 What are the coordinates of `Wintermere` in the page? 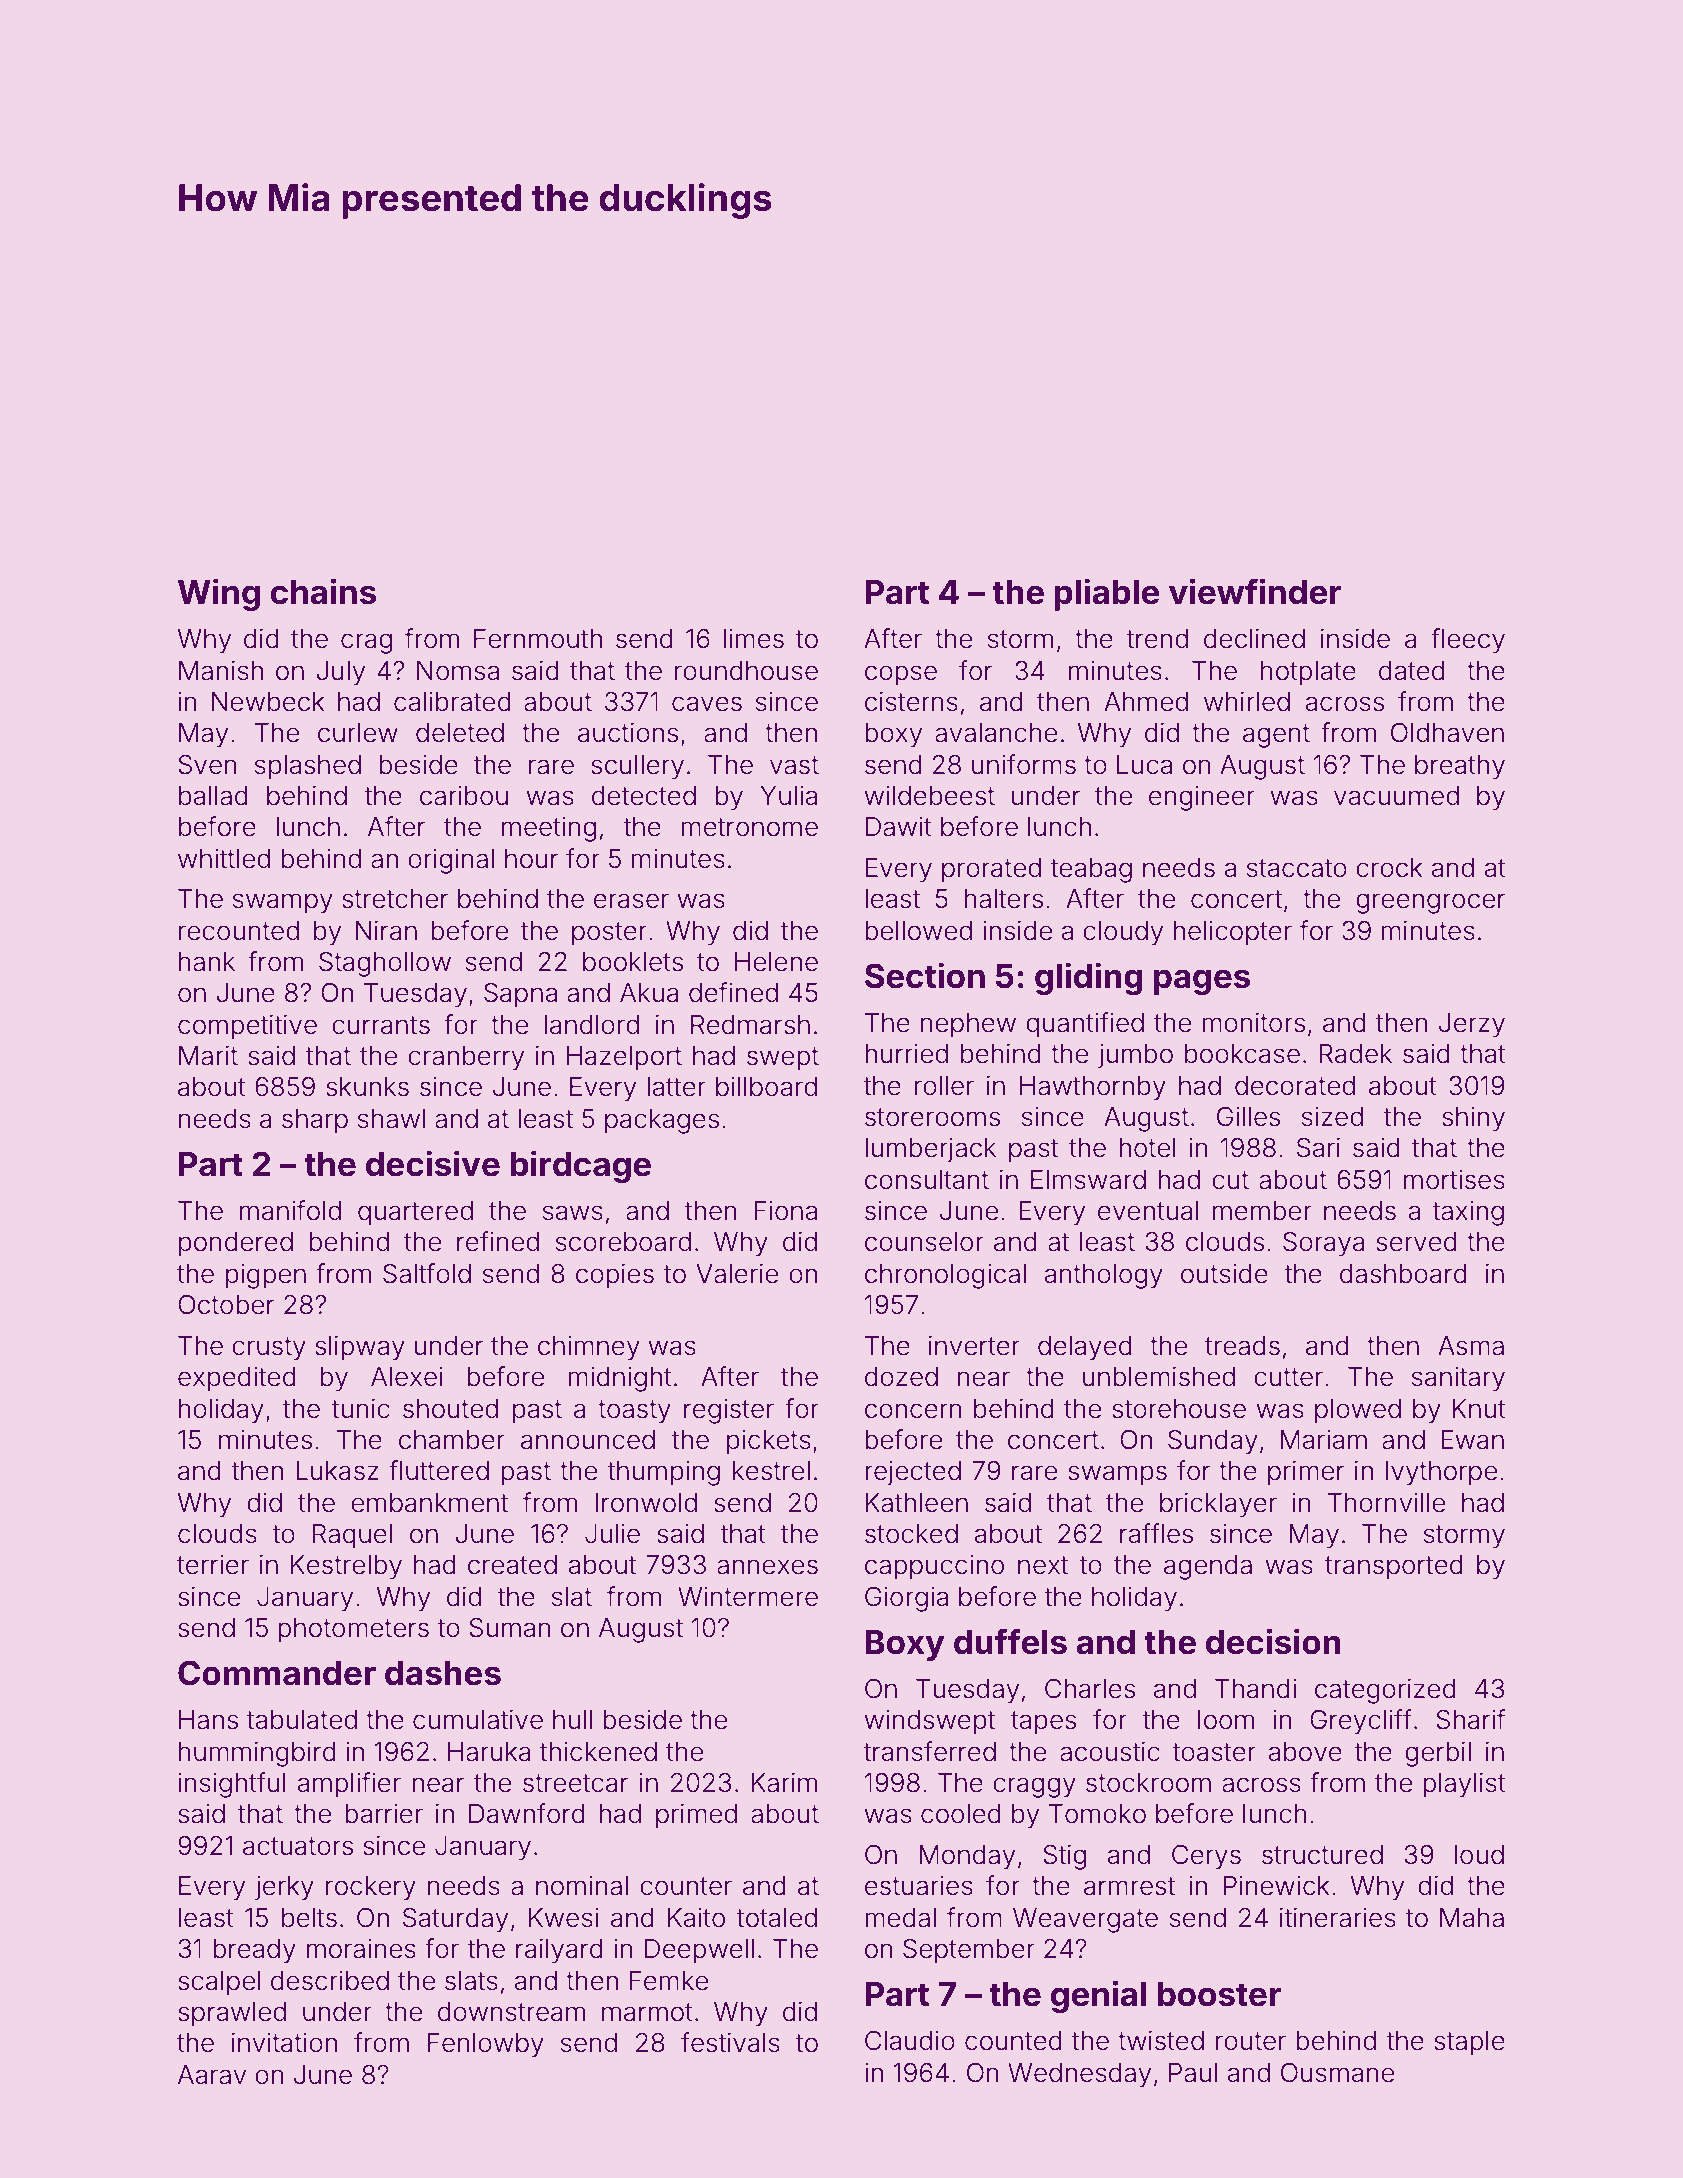 It's located at (748, 1597).
